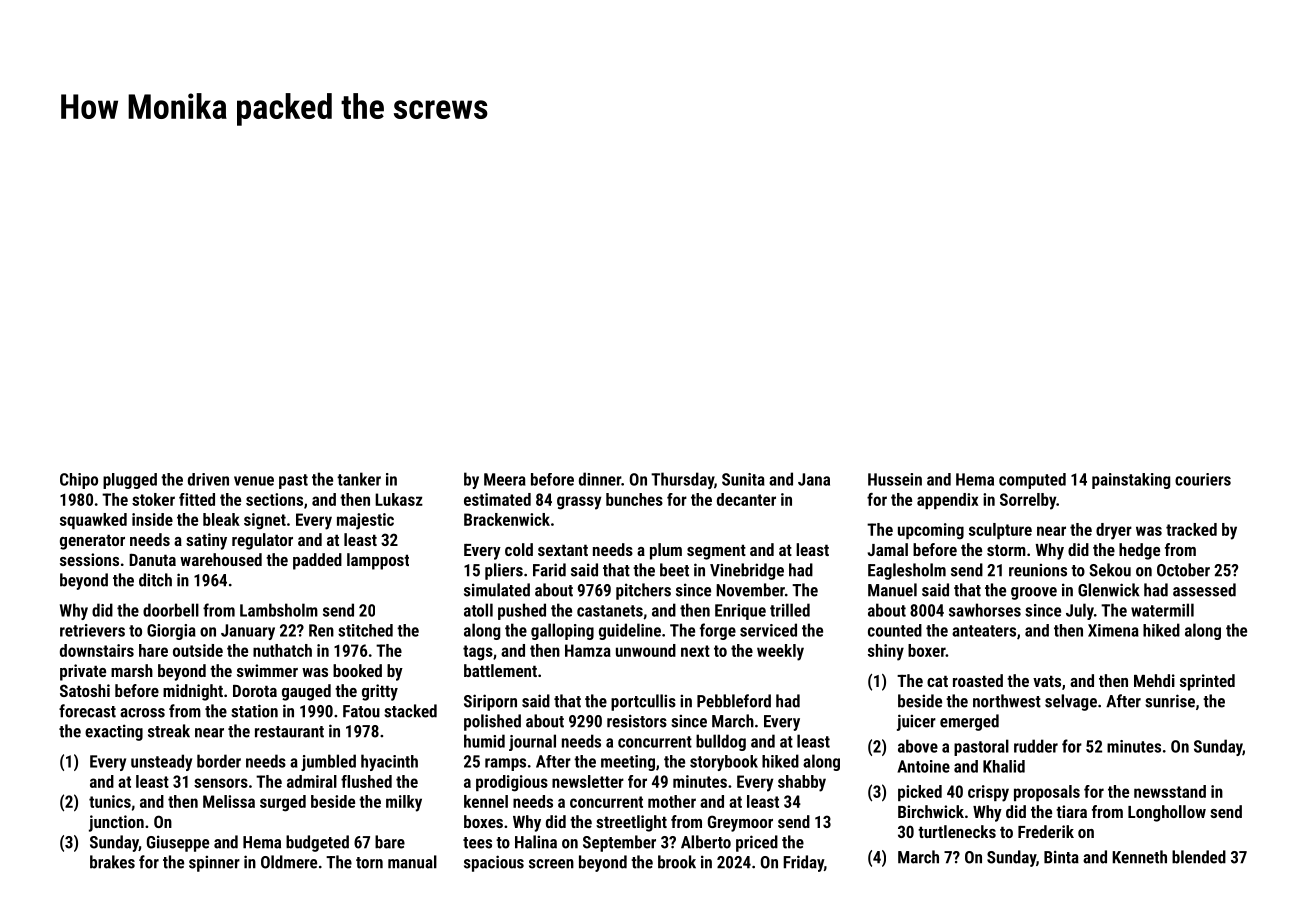  I want to click on atoll, so click(478, 610).
